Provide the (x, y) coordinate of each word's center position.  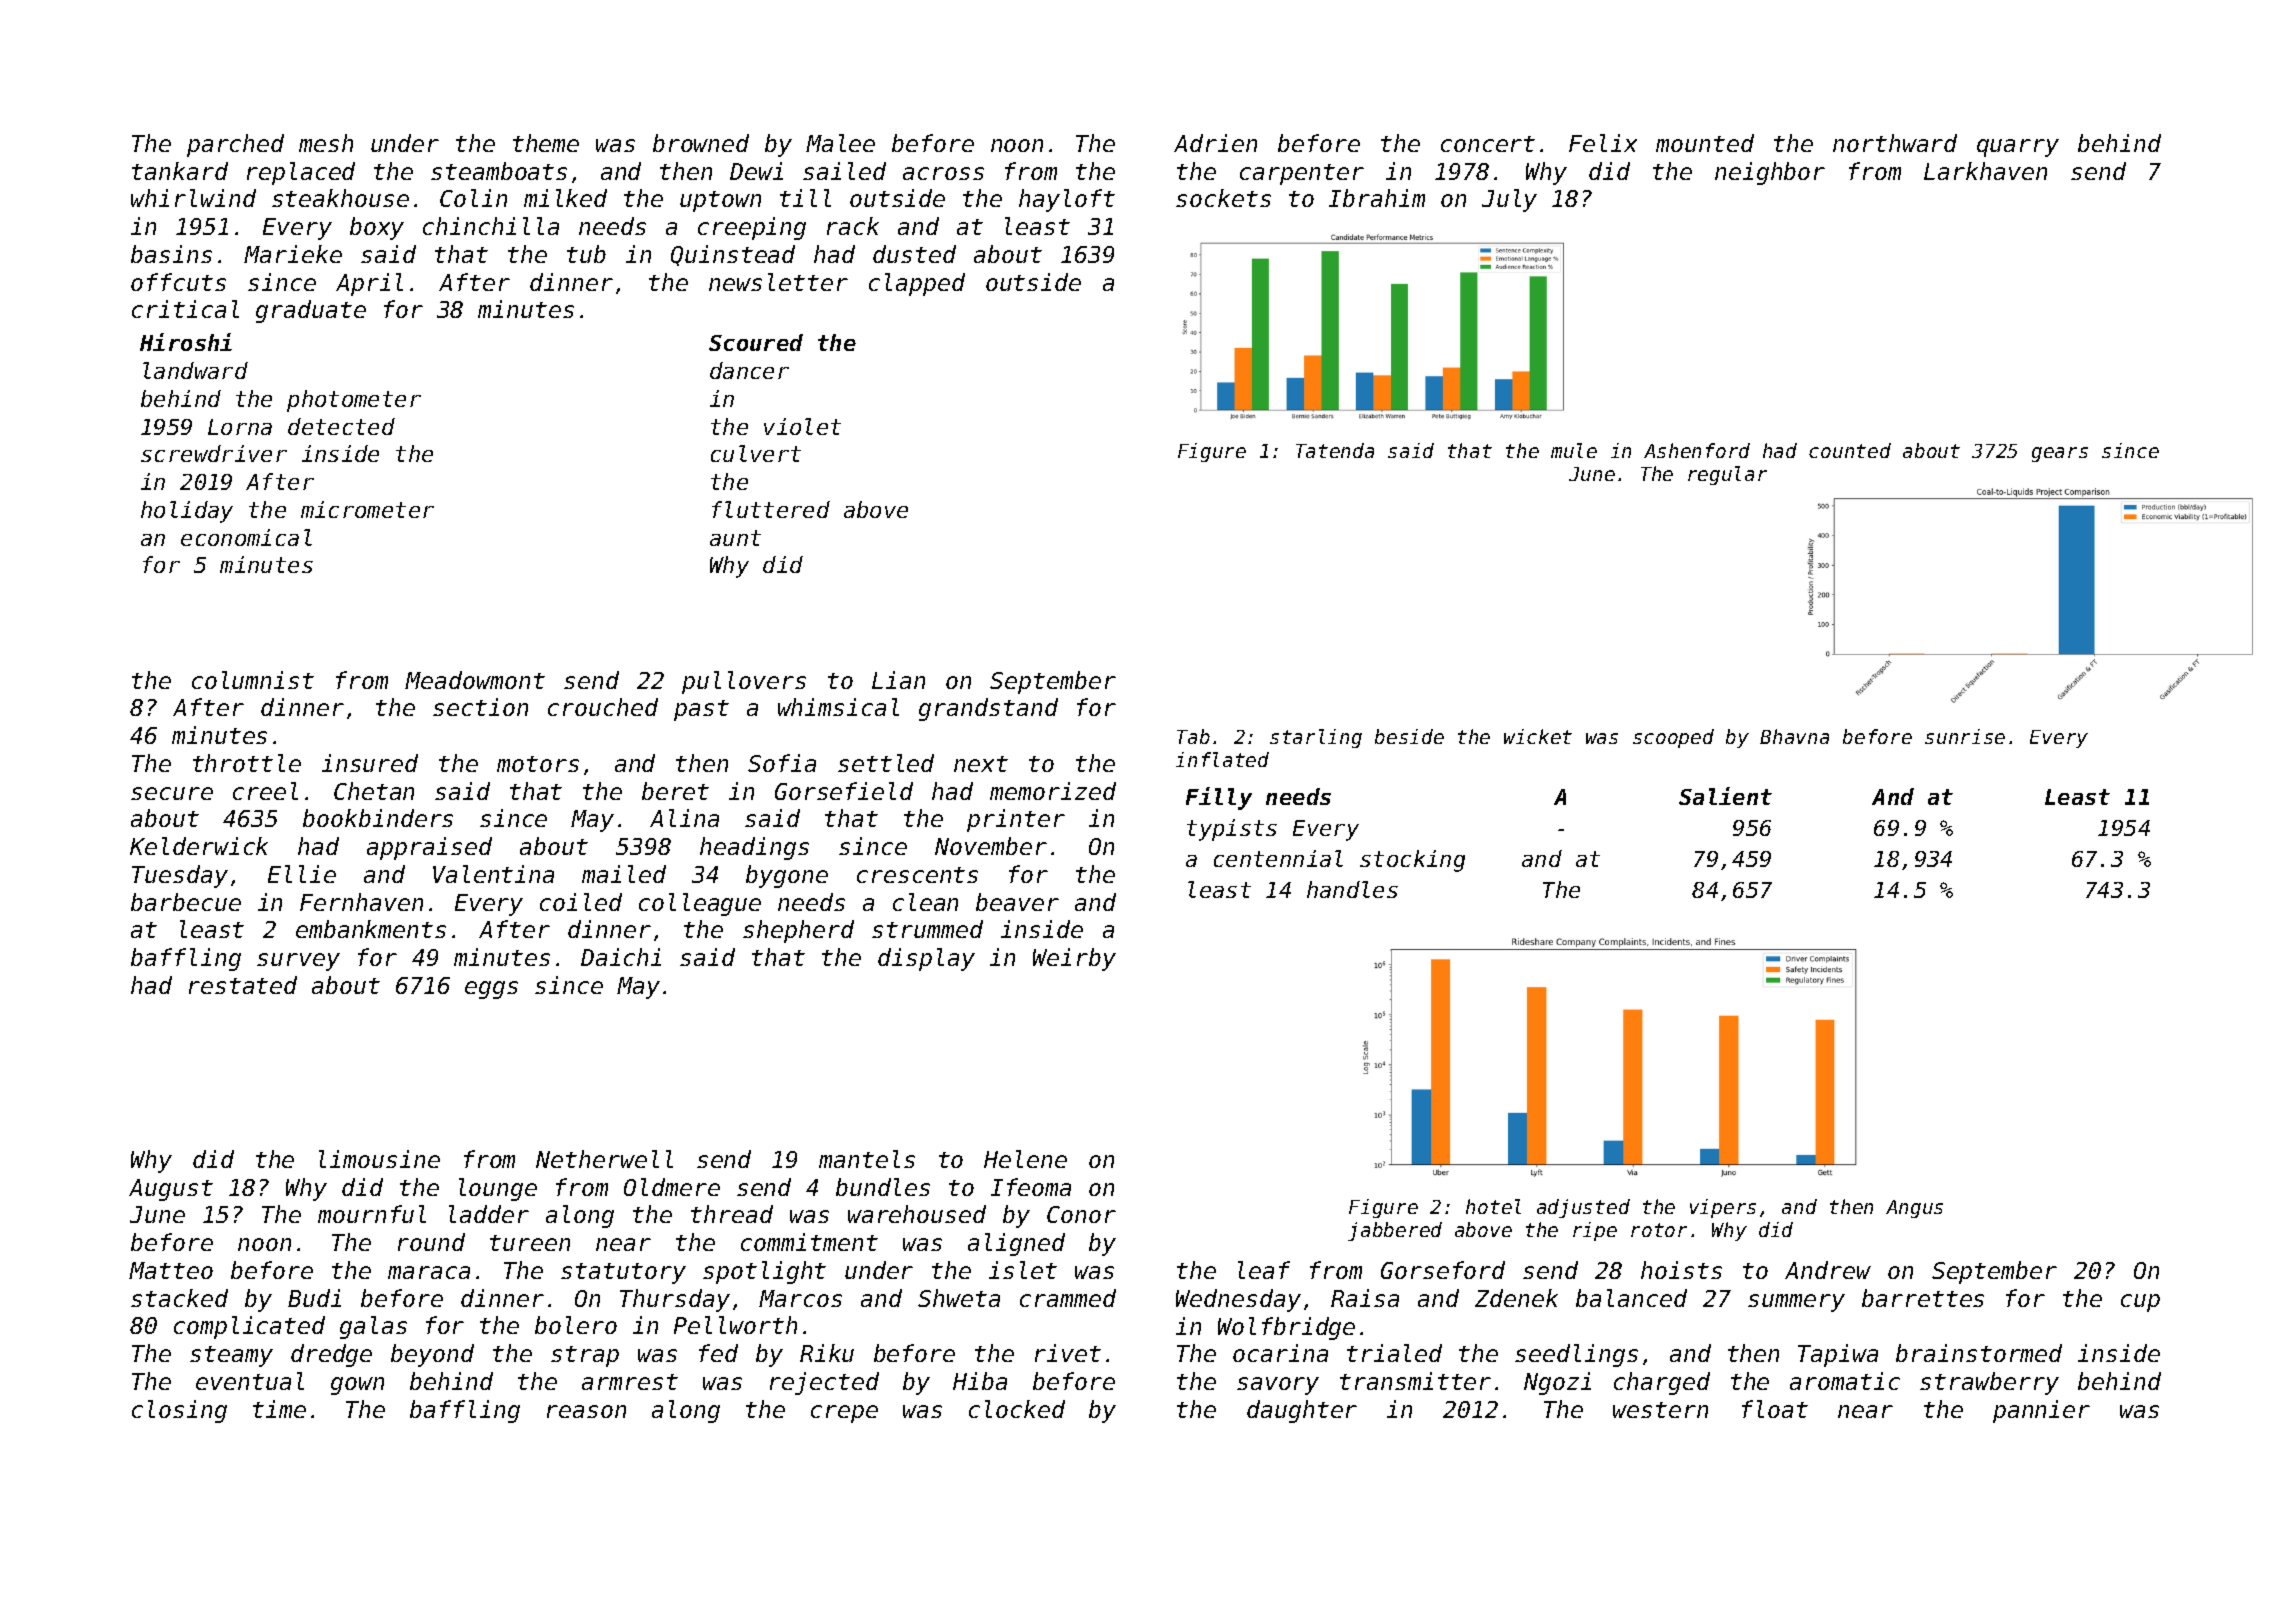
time (279, 1409)
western (1660, 1410)
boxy (377, 228)
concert (1488, 144)
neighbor (1770, 173)
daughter (1302, 1411)
